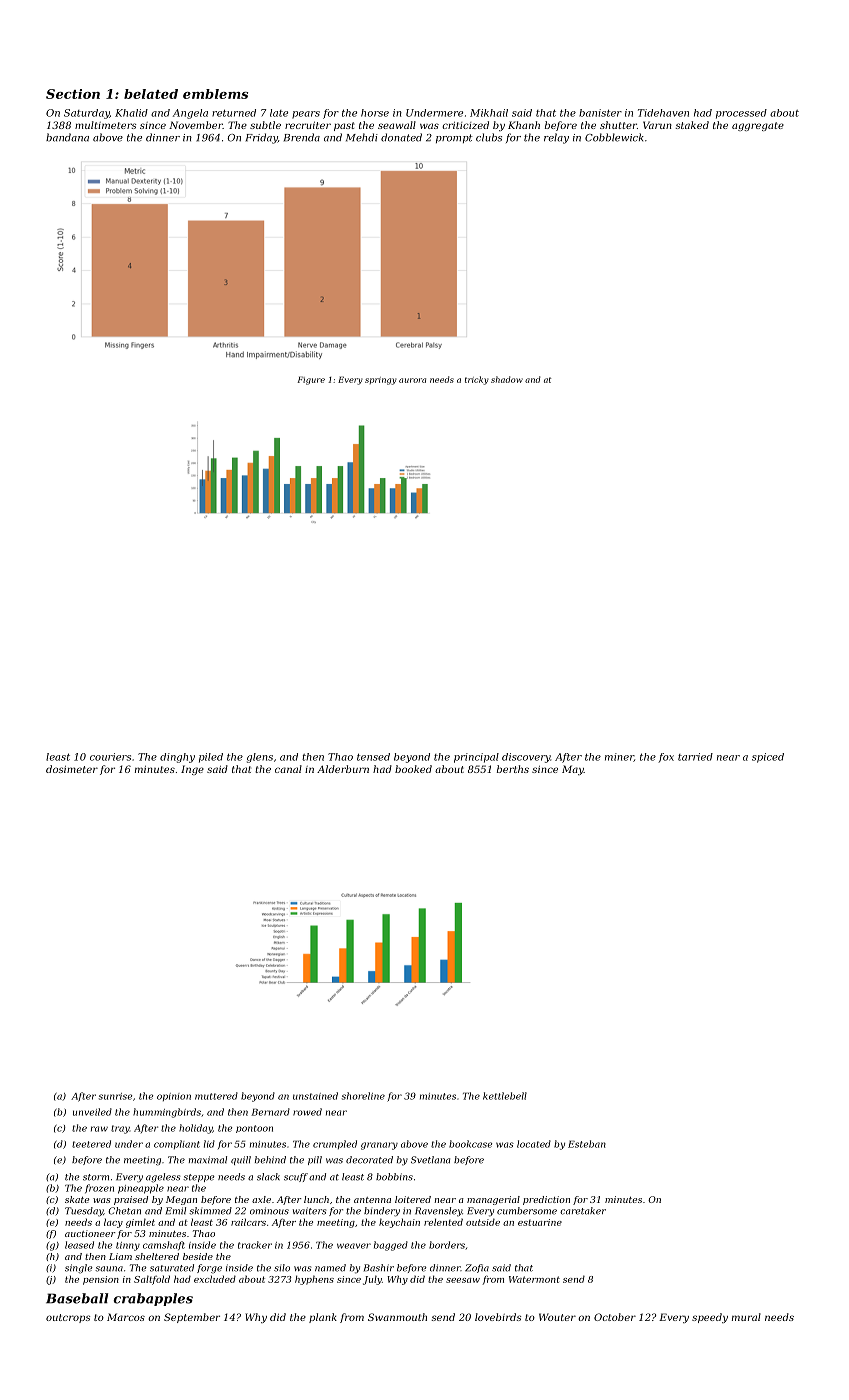 The width and height of the screenshot is (849, 1400). I want to click on plank, so click(323, 1318).
